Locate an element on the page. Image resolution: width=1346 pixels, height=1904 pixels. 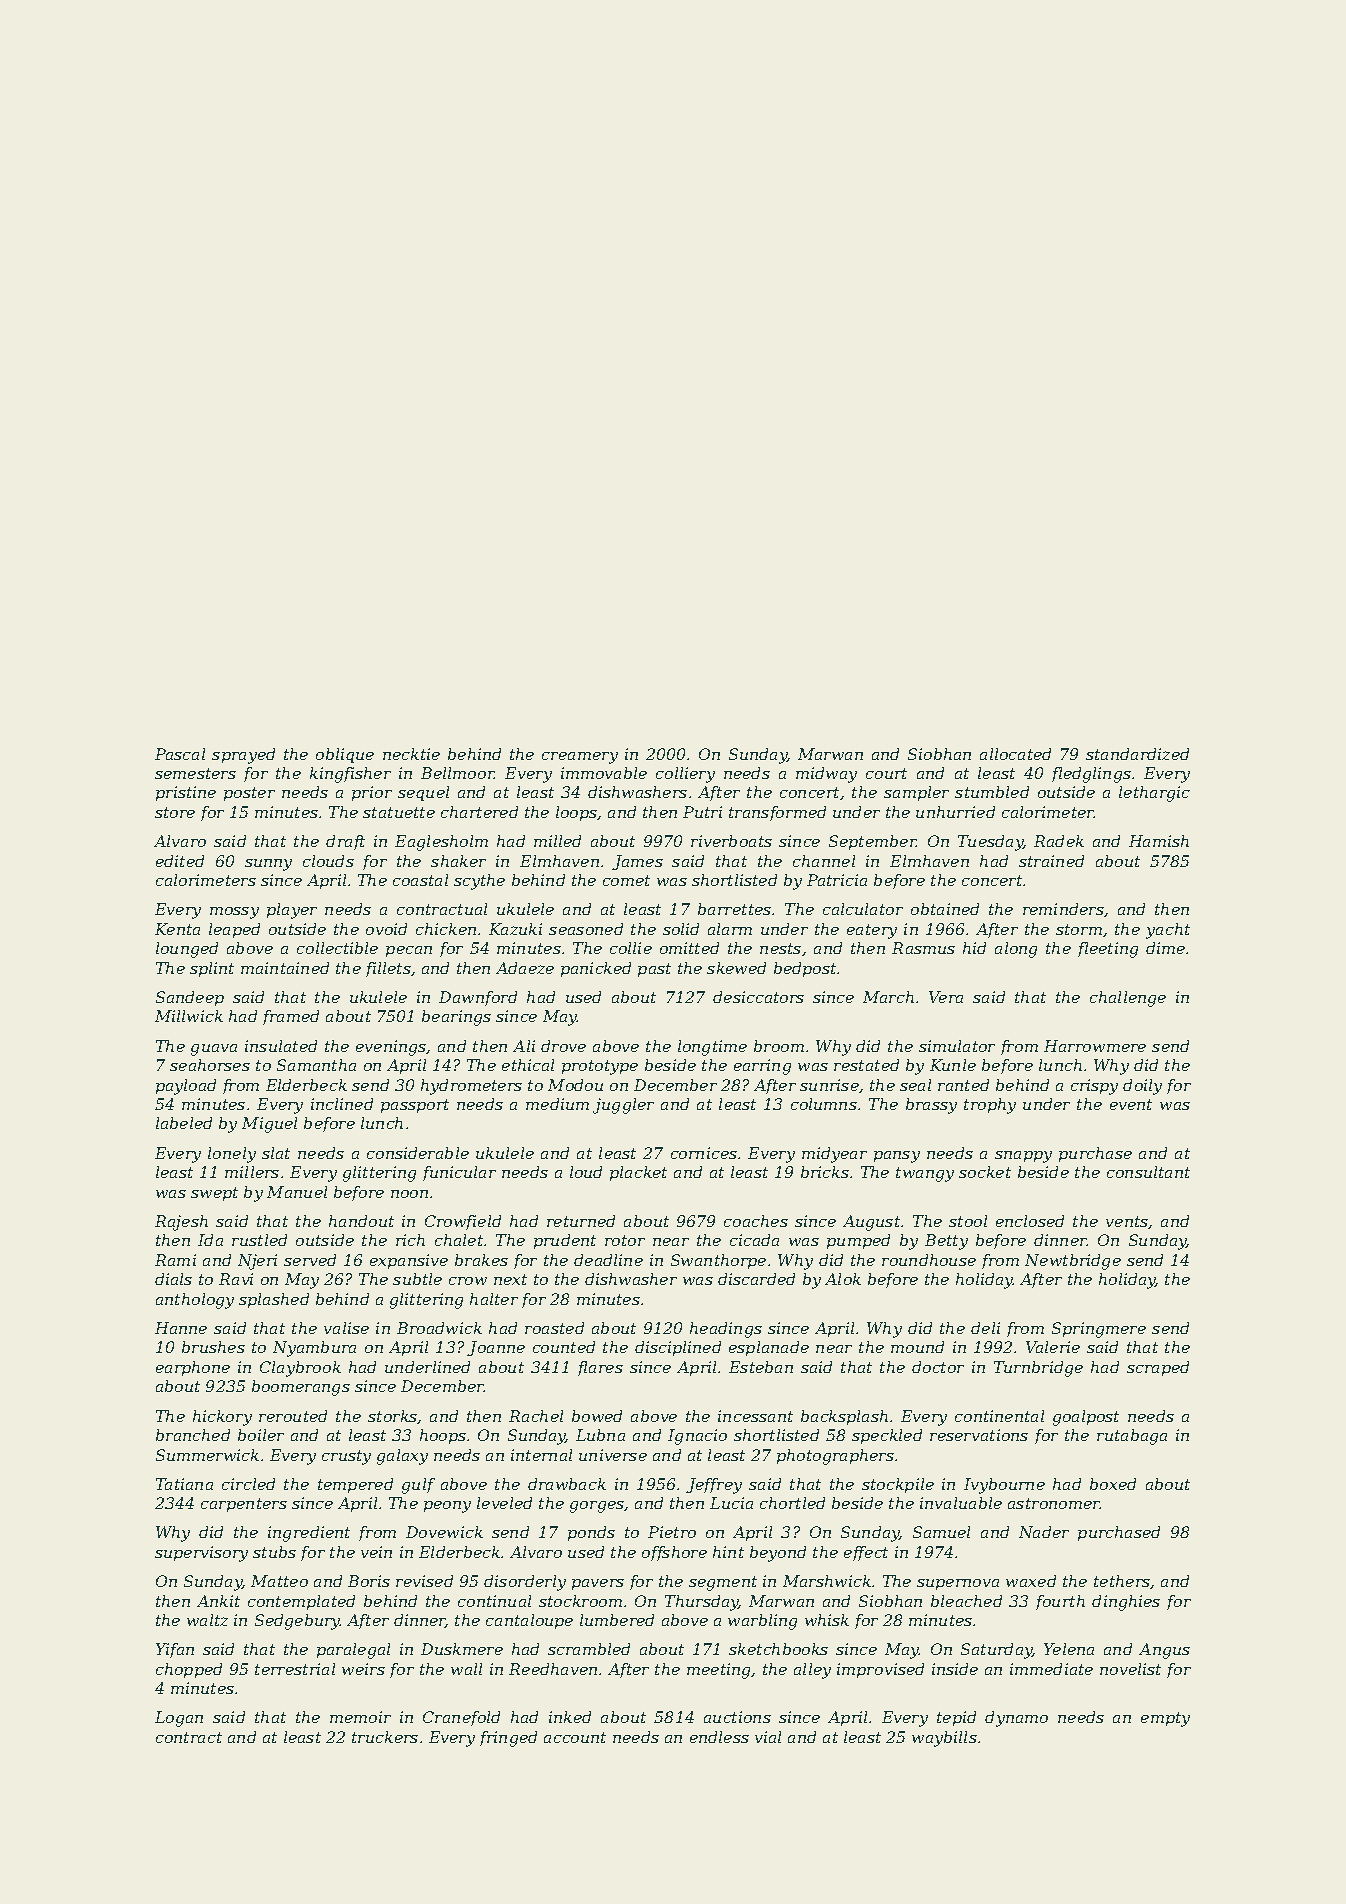
Ankit is located at coordinates (218, 1601).
